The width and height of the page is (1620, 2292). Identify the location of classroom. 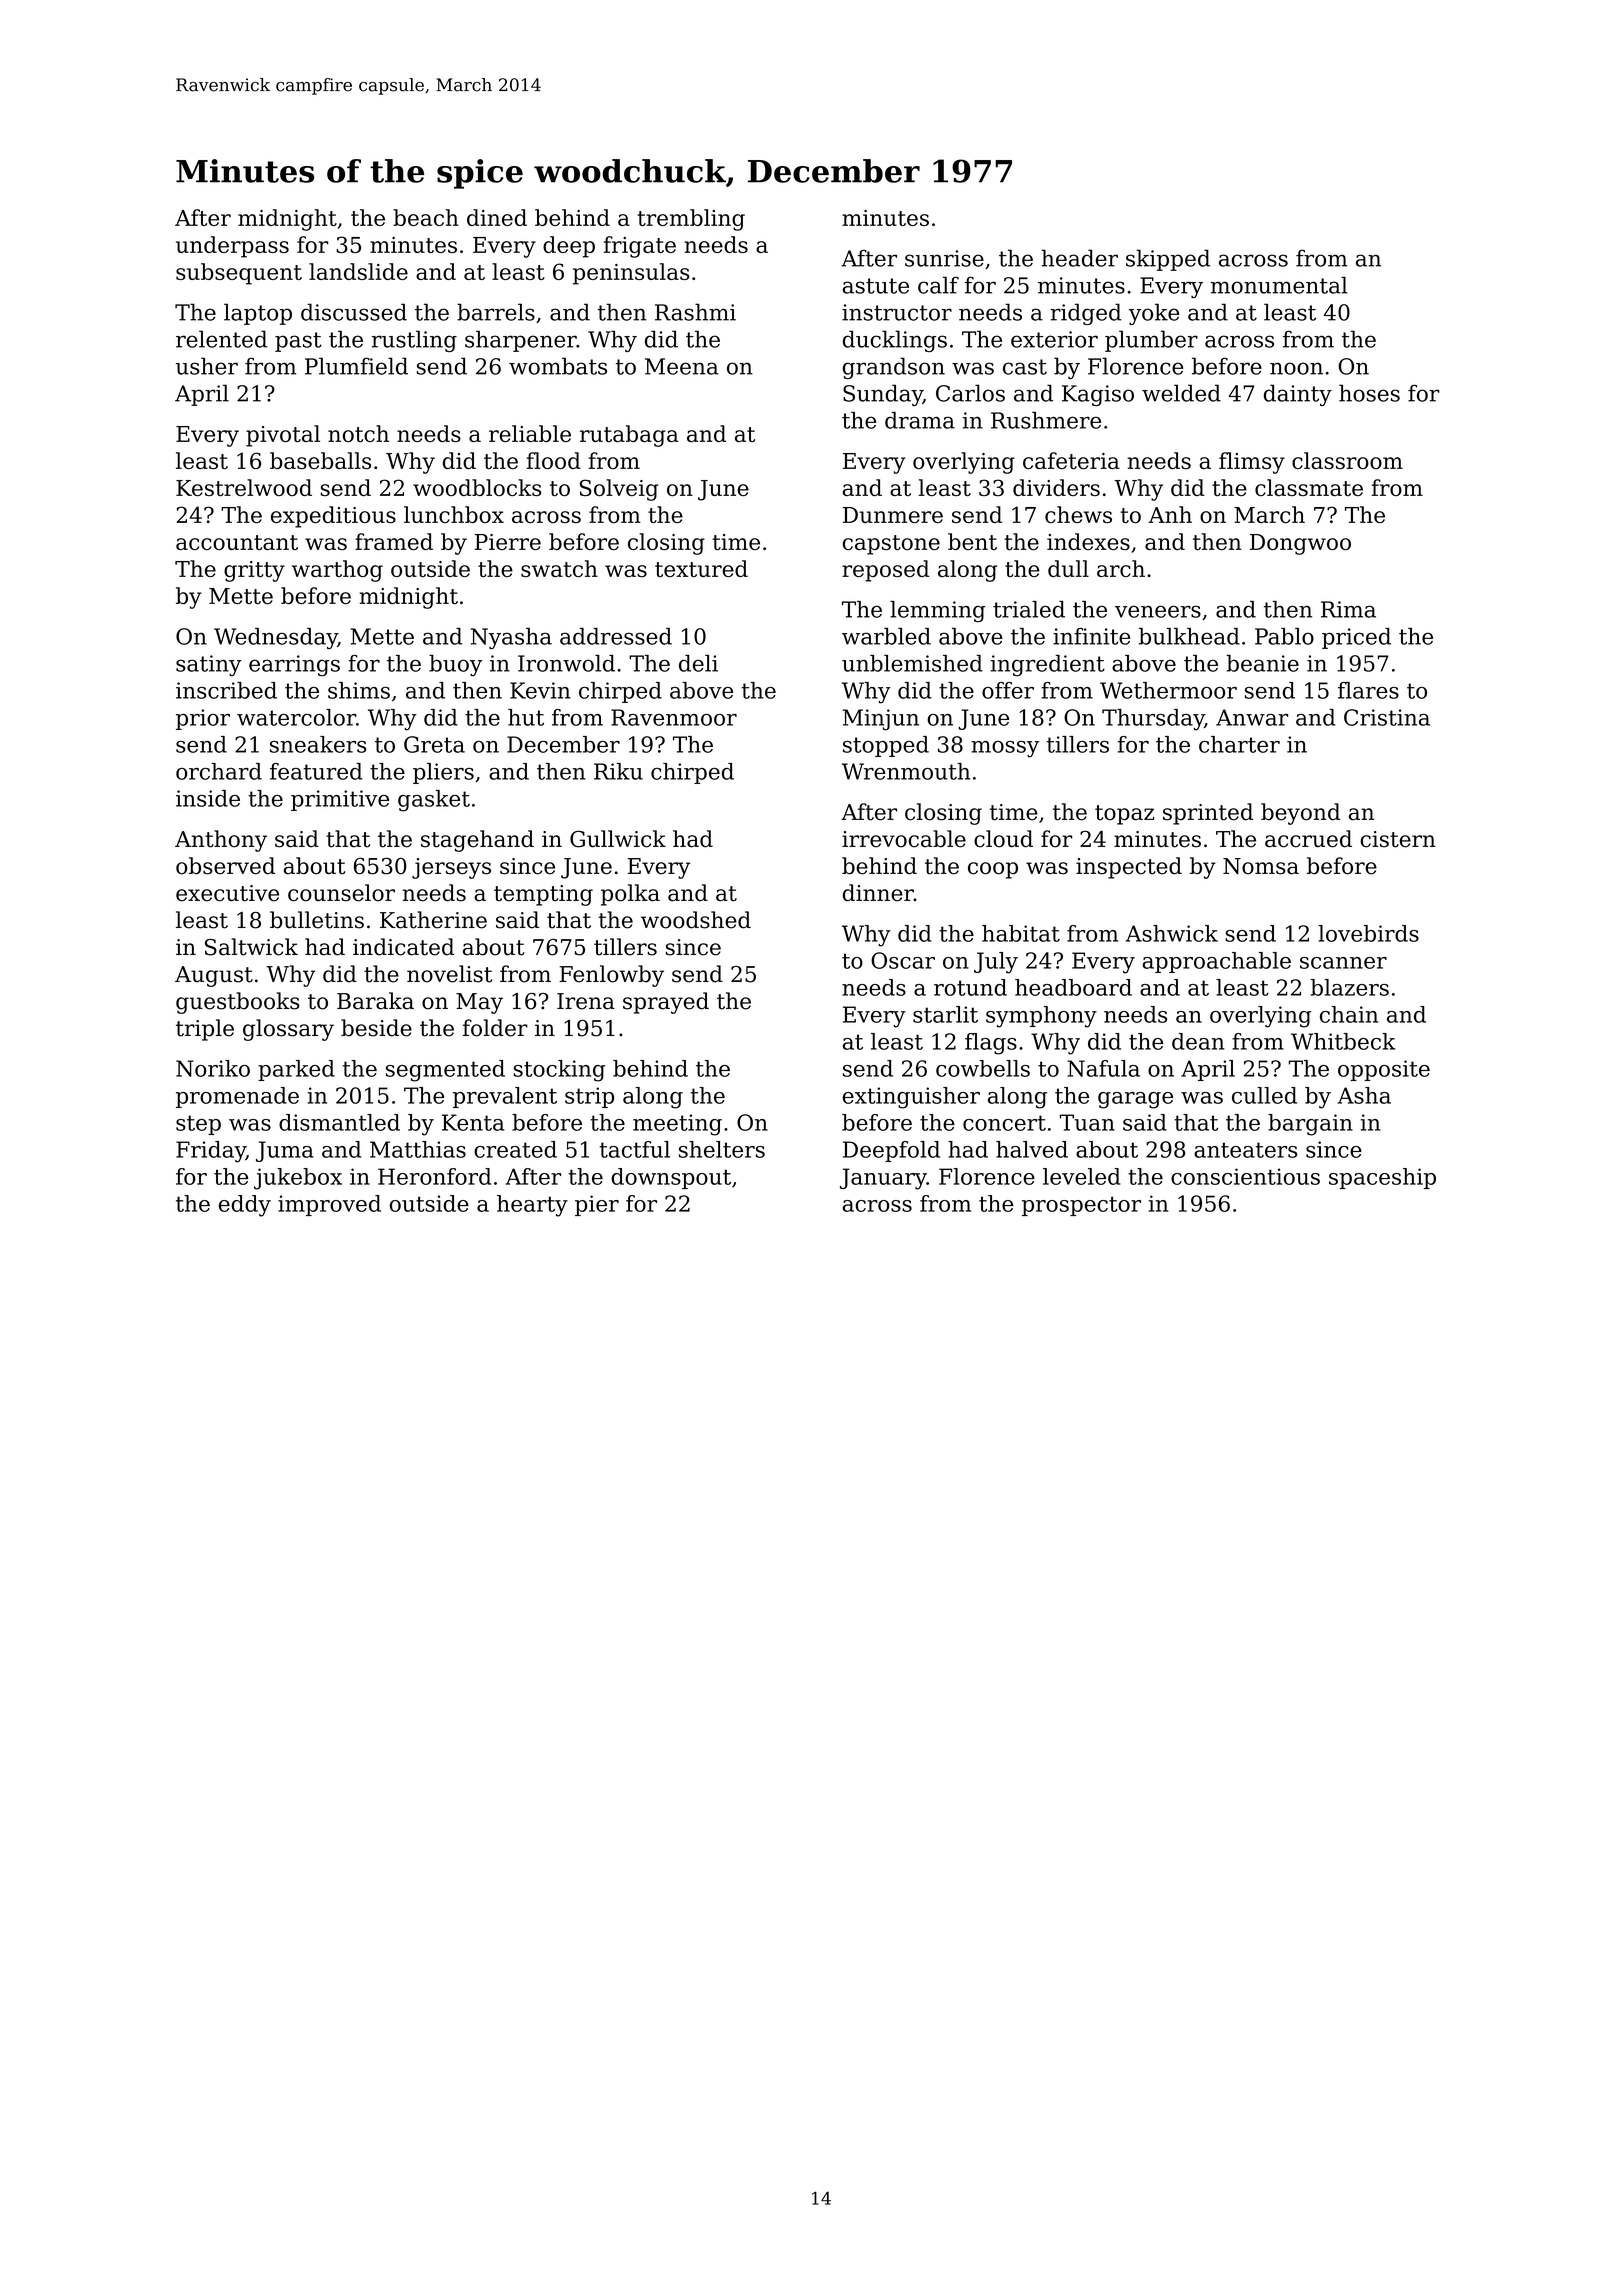
(1347, 460).
